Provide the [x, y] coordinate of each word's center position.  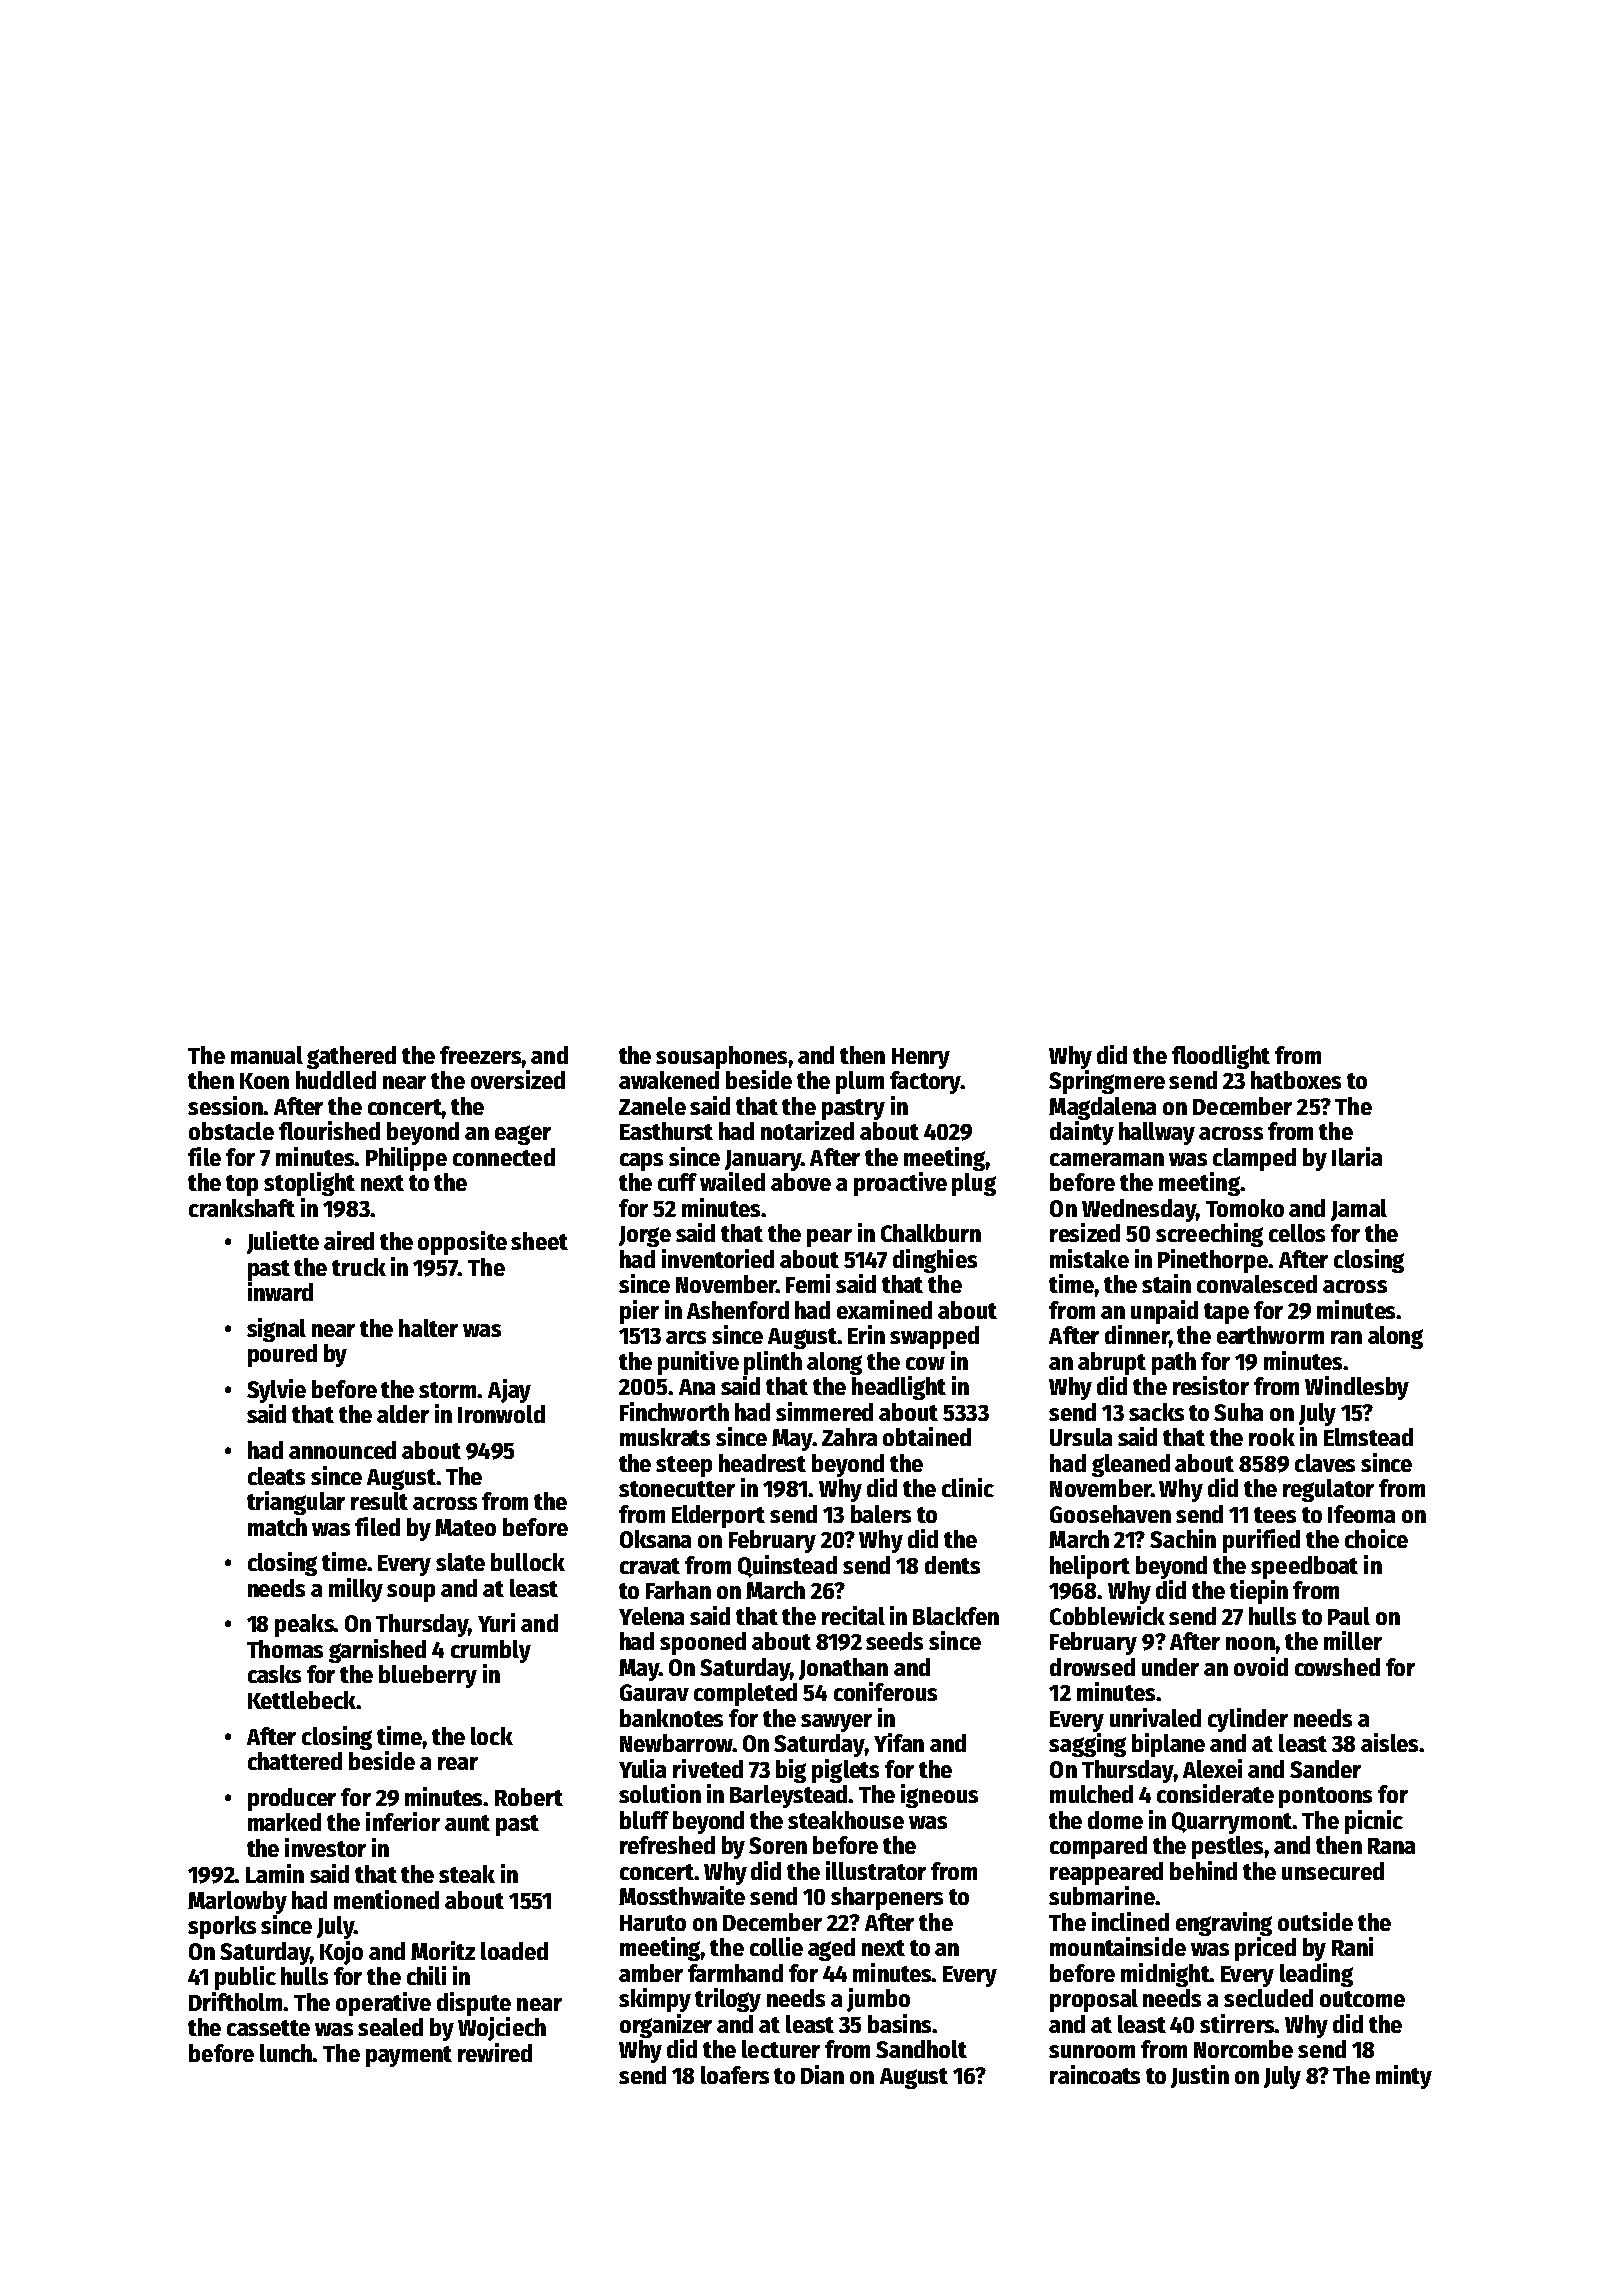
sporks [222, 1927]
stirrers [1237, 2023]
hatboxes [1296, 1080]
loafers [735, 2075]
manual [267, 1055]
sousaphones [721, 1057]
